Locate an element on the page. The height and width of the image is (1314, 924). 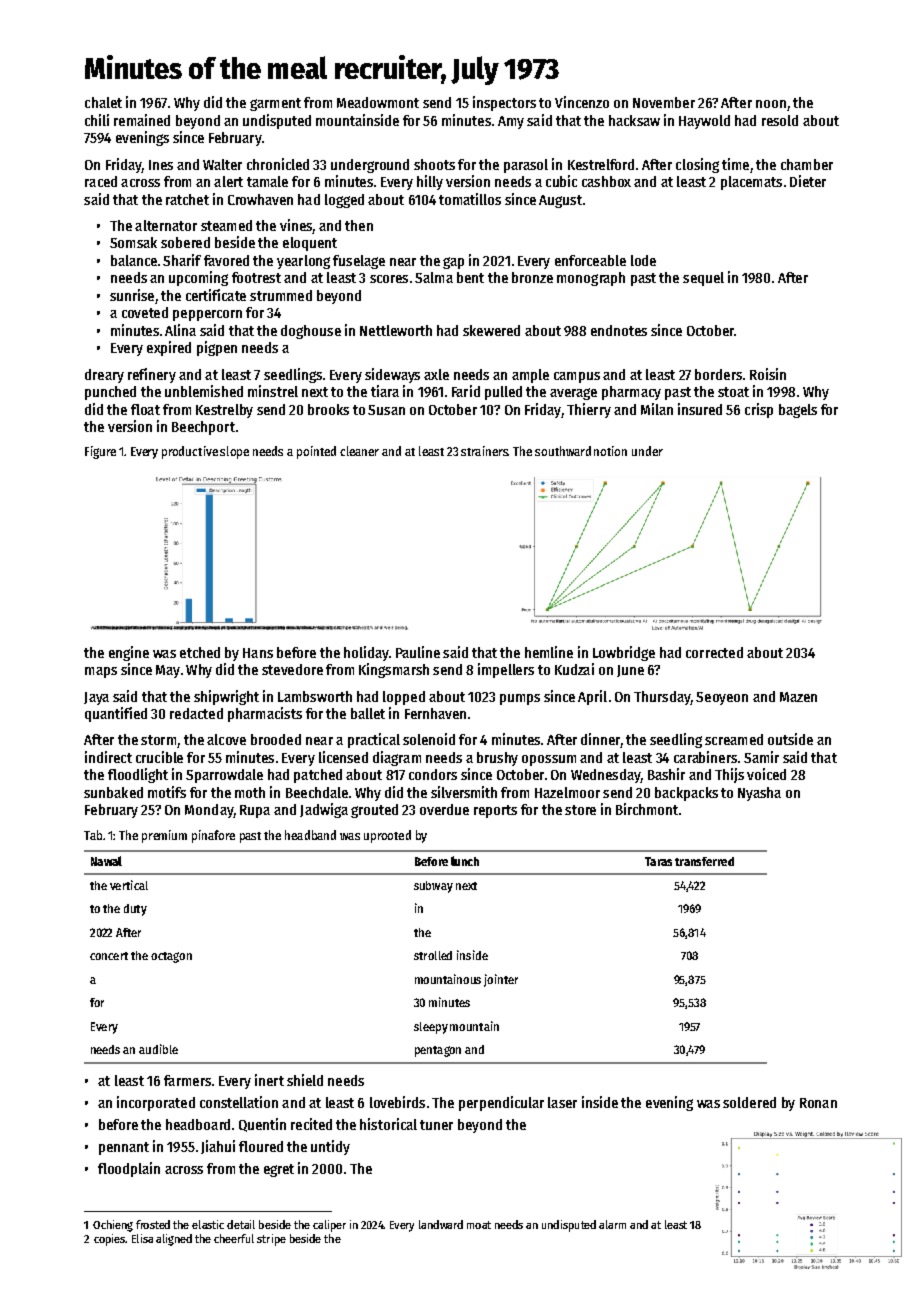
moat is located at coordinates (479, 1225).
